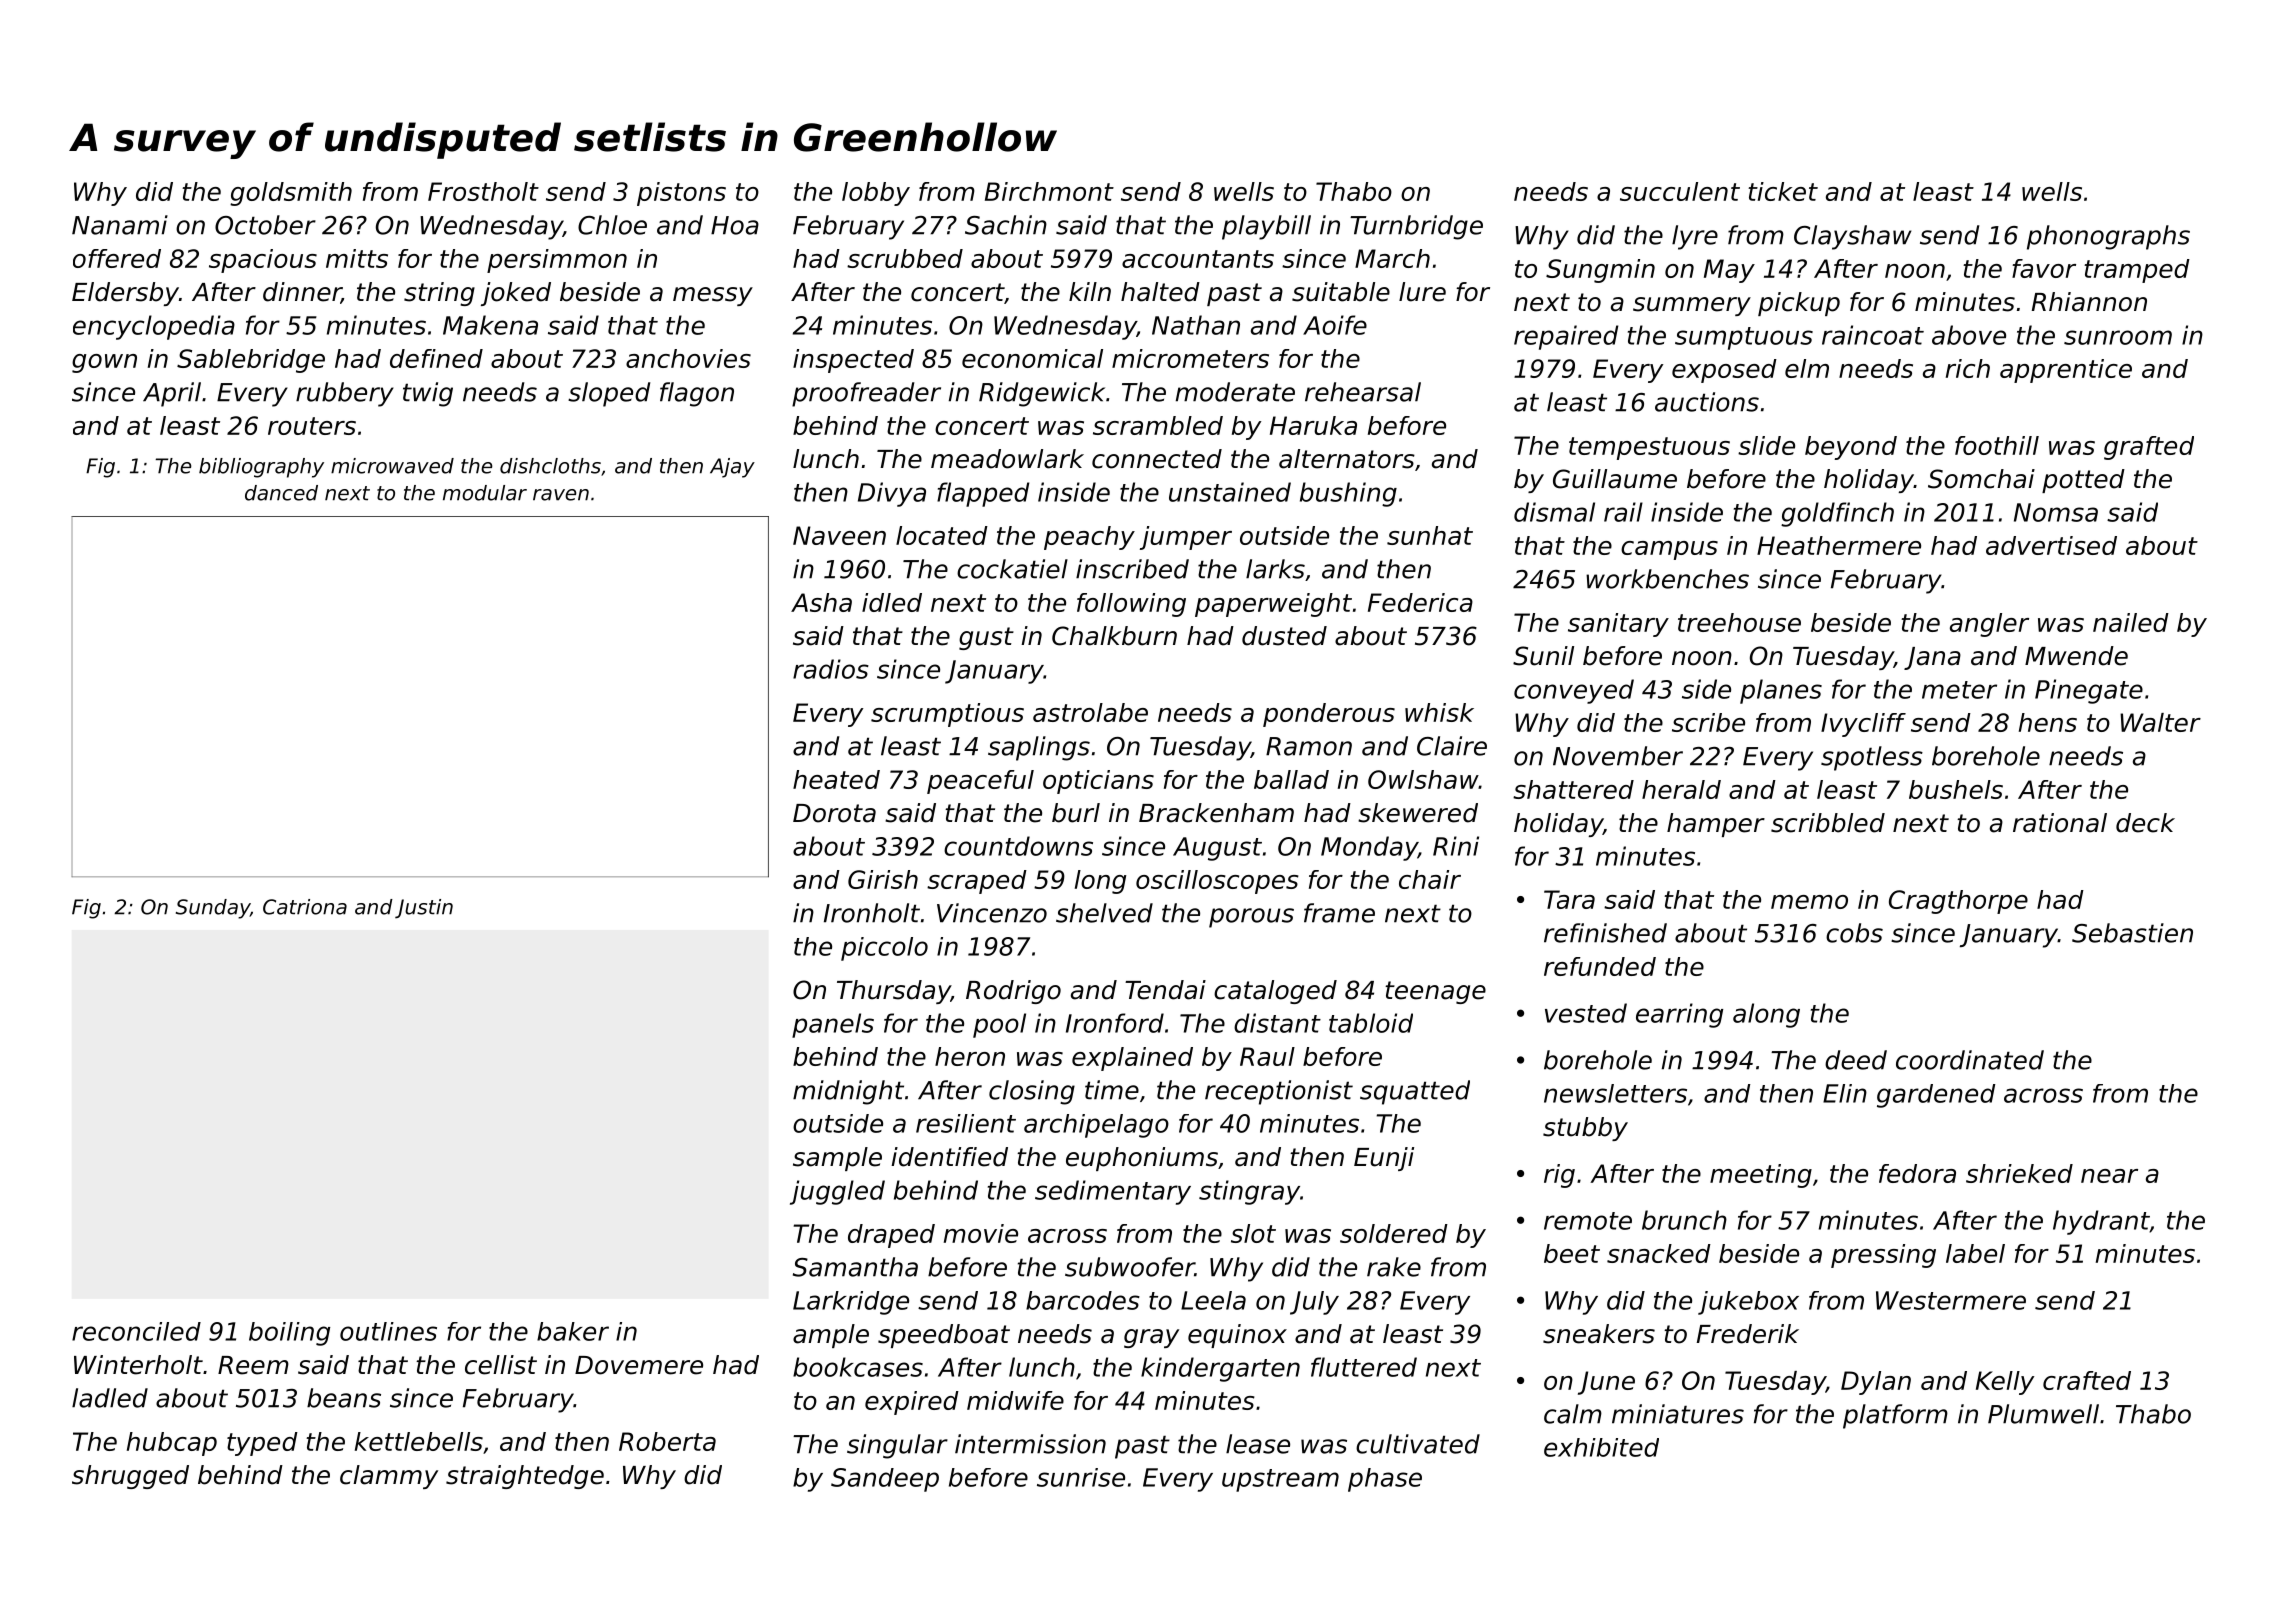 This screenshot has width=2282, height=1614. I want to click on sunrise, so click(1081, 1477).
